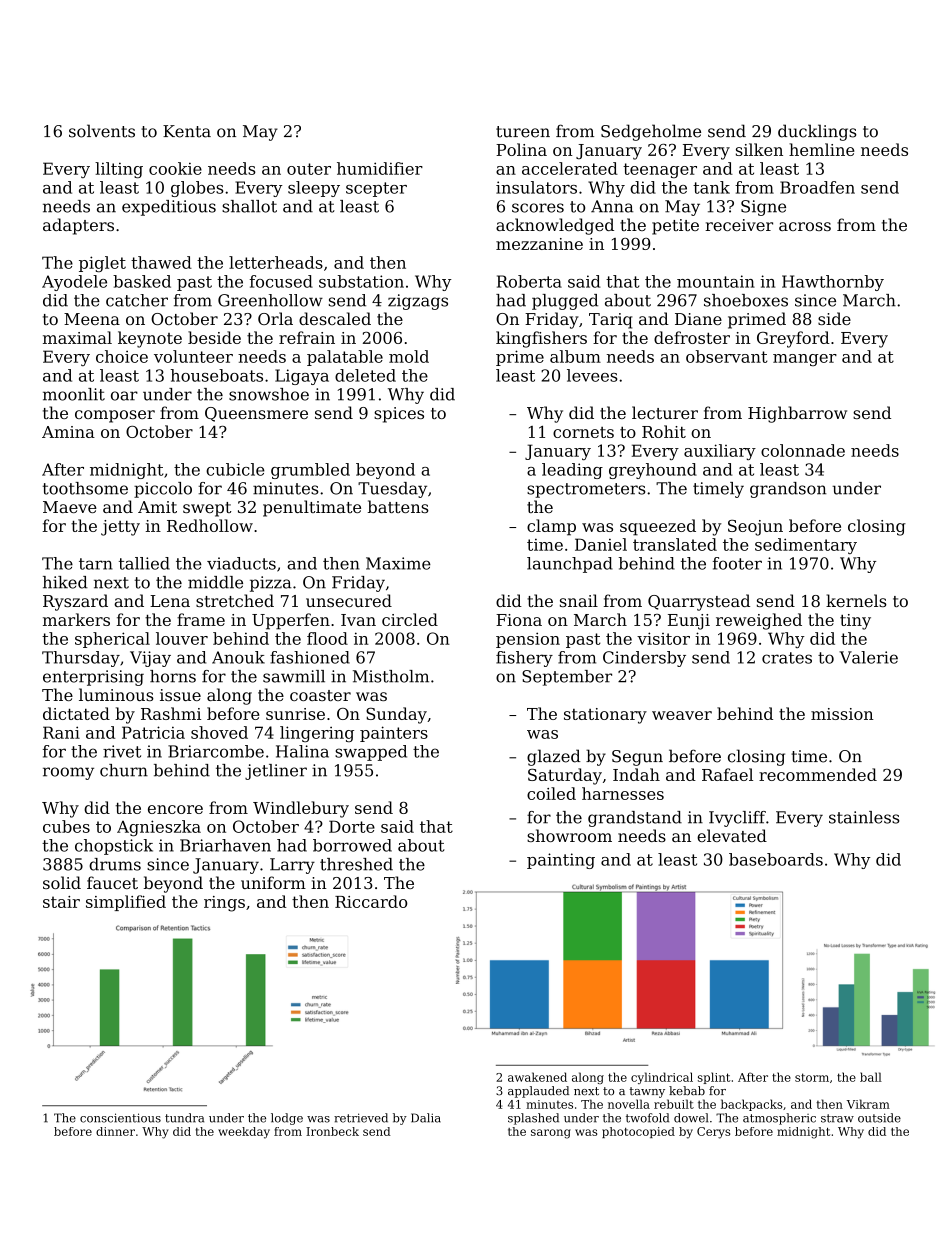 This image has width=952, height=1233. What do you see at coordinates (776, 859) in the image?
I see `baseboards` at bounding box center [776, 859].
